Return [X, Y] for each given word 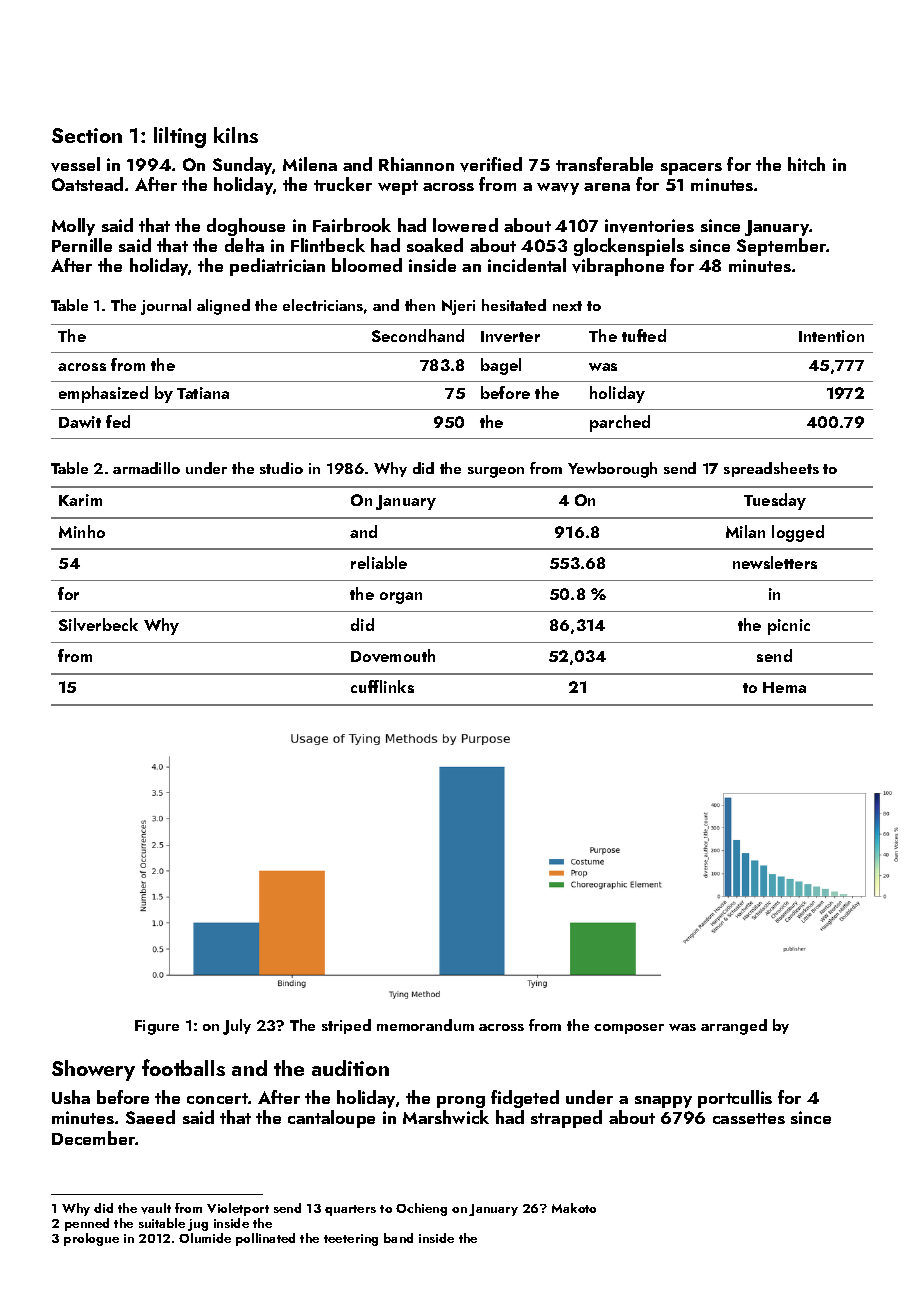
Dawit [80, 422]
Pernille [82, 245]
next [567, 306]
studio [281, 468]
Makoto [574, 1208]
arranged [734, 1027]
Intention [831, 336]
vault [156, 1208]
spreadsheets [771, 469]
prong [461, 1102]
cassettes [749, 1118]
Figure [157, 1027]
